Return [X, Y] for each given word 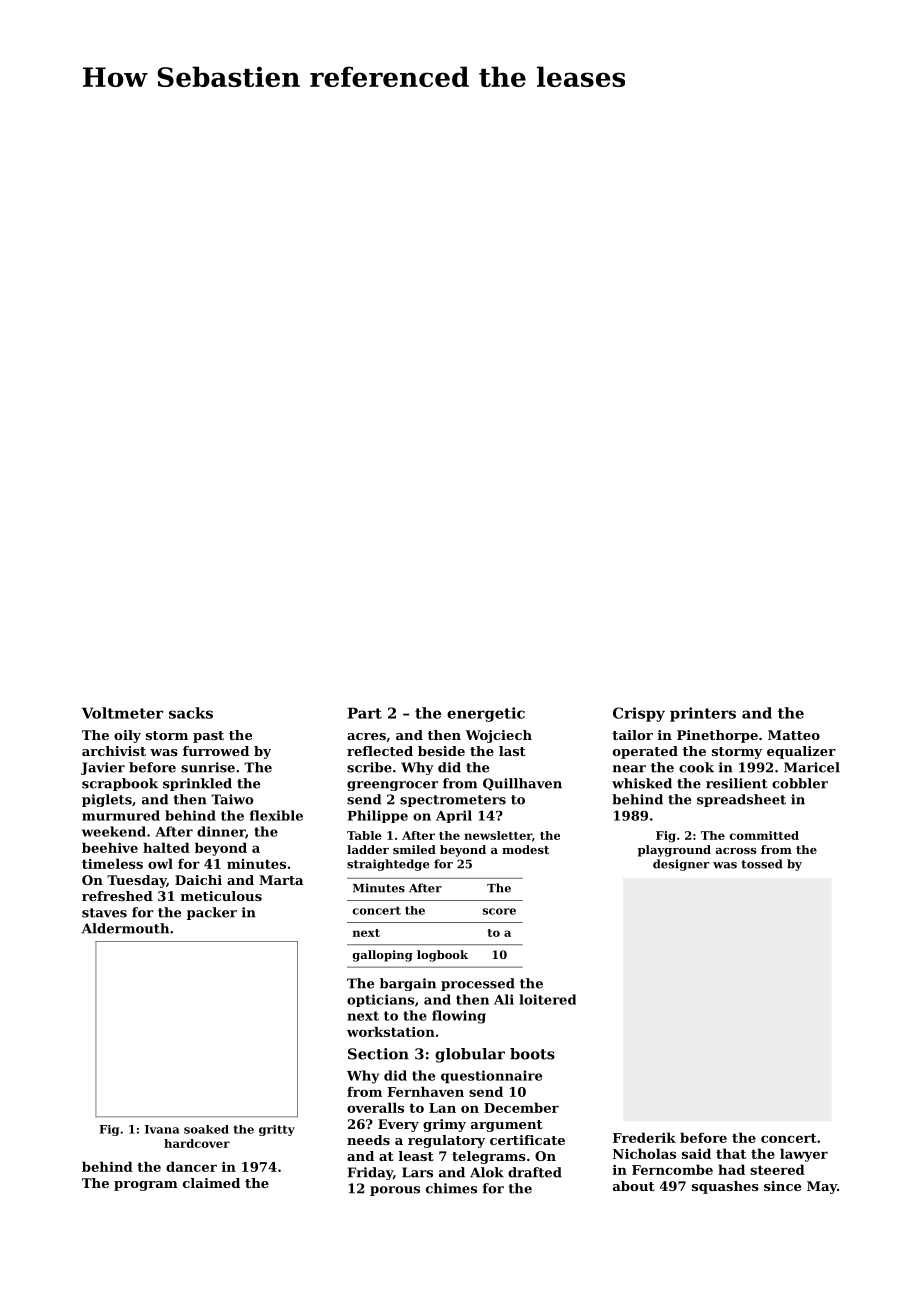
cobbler [800, 783]
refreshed [117, 896]
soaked [206, 1129]
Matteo [794, 735]
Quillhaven [522, 784]
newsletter [498, 835]
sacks [191, 713]
